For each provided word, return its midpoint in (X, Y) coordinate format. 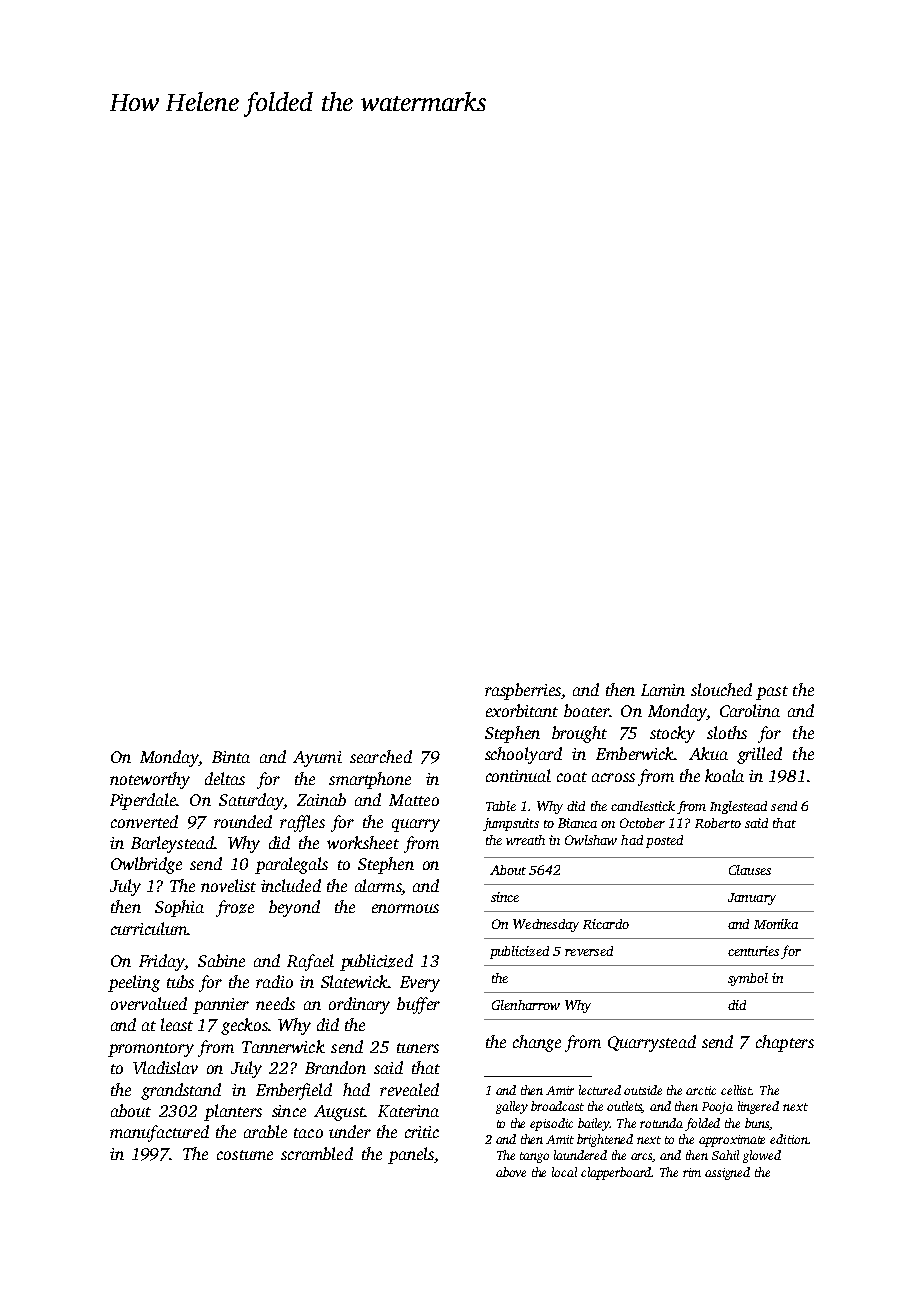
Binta (231, 757)
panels (411, 1155)
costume (245, 1155)
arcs (642, 1157)
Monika (776, 924)
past (772, 693)
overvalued (149, 1003)
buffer (418, 1005)
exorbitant (522, 710)
